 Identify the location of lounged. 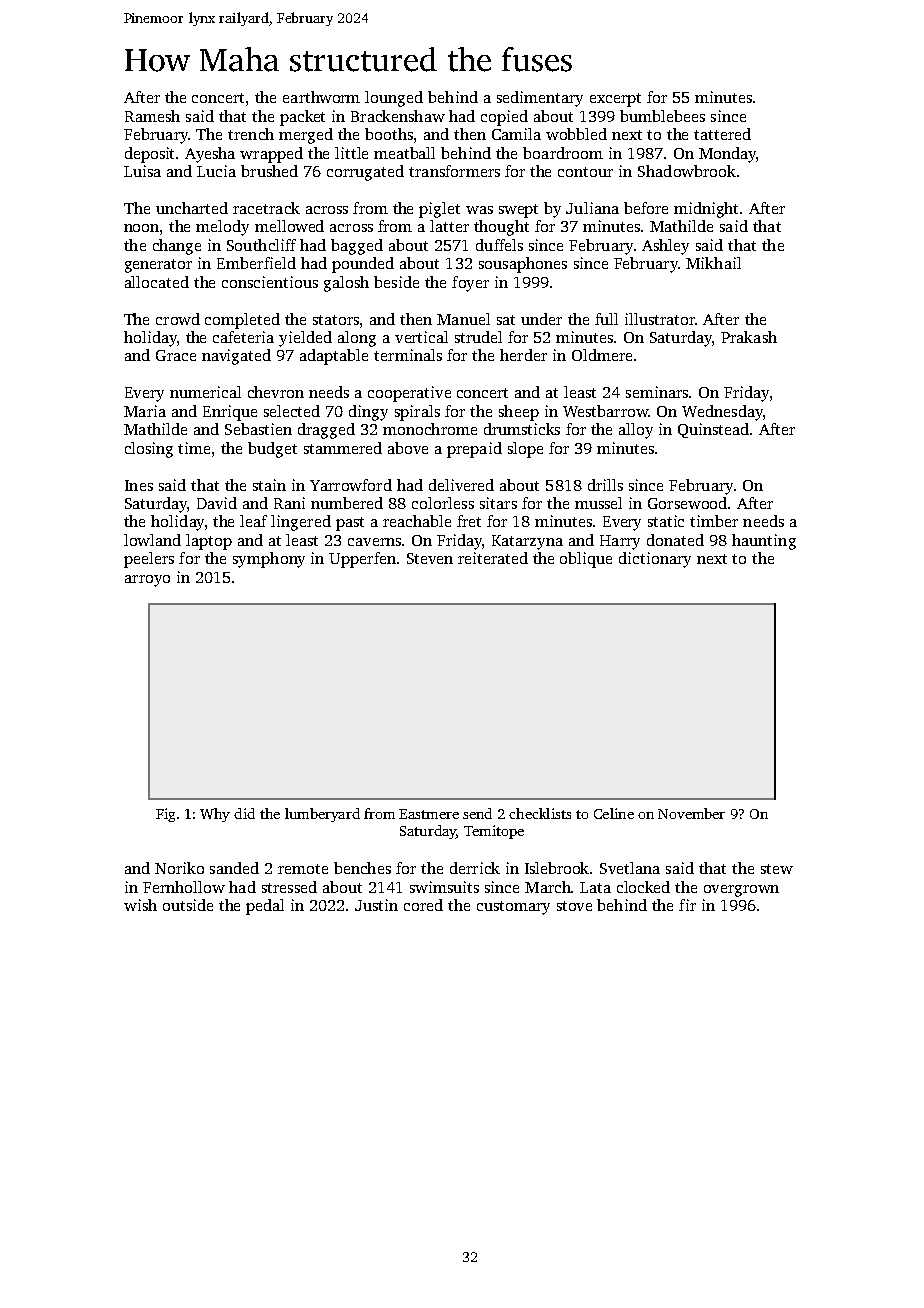
(394, 99).
